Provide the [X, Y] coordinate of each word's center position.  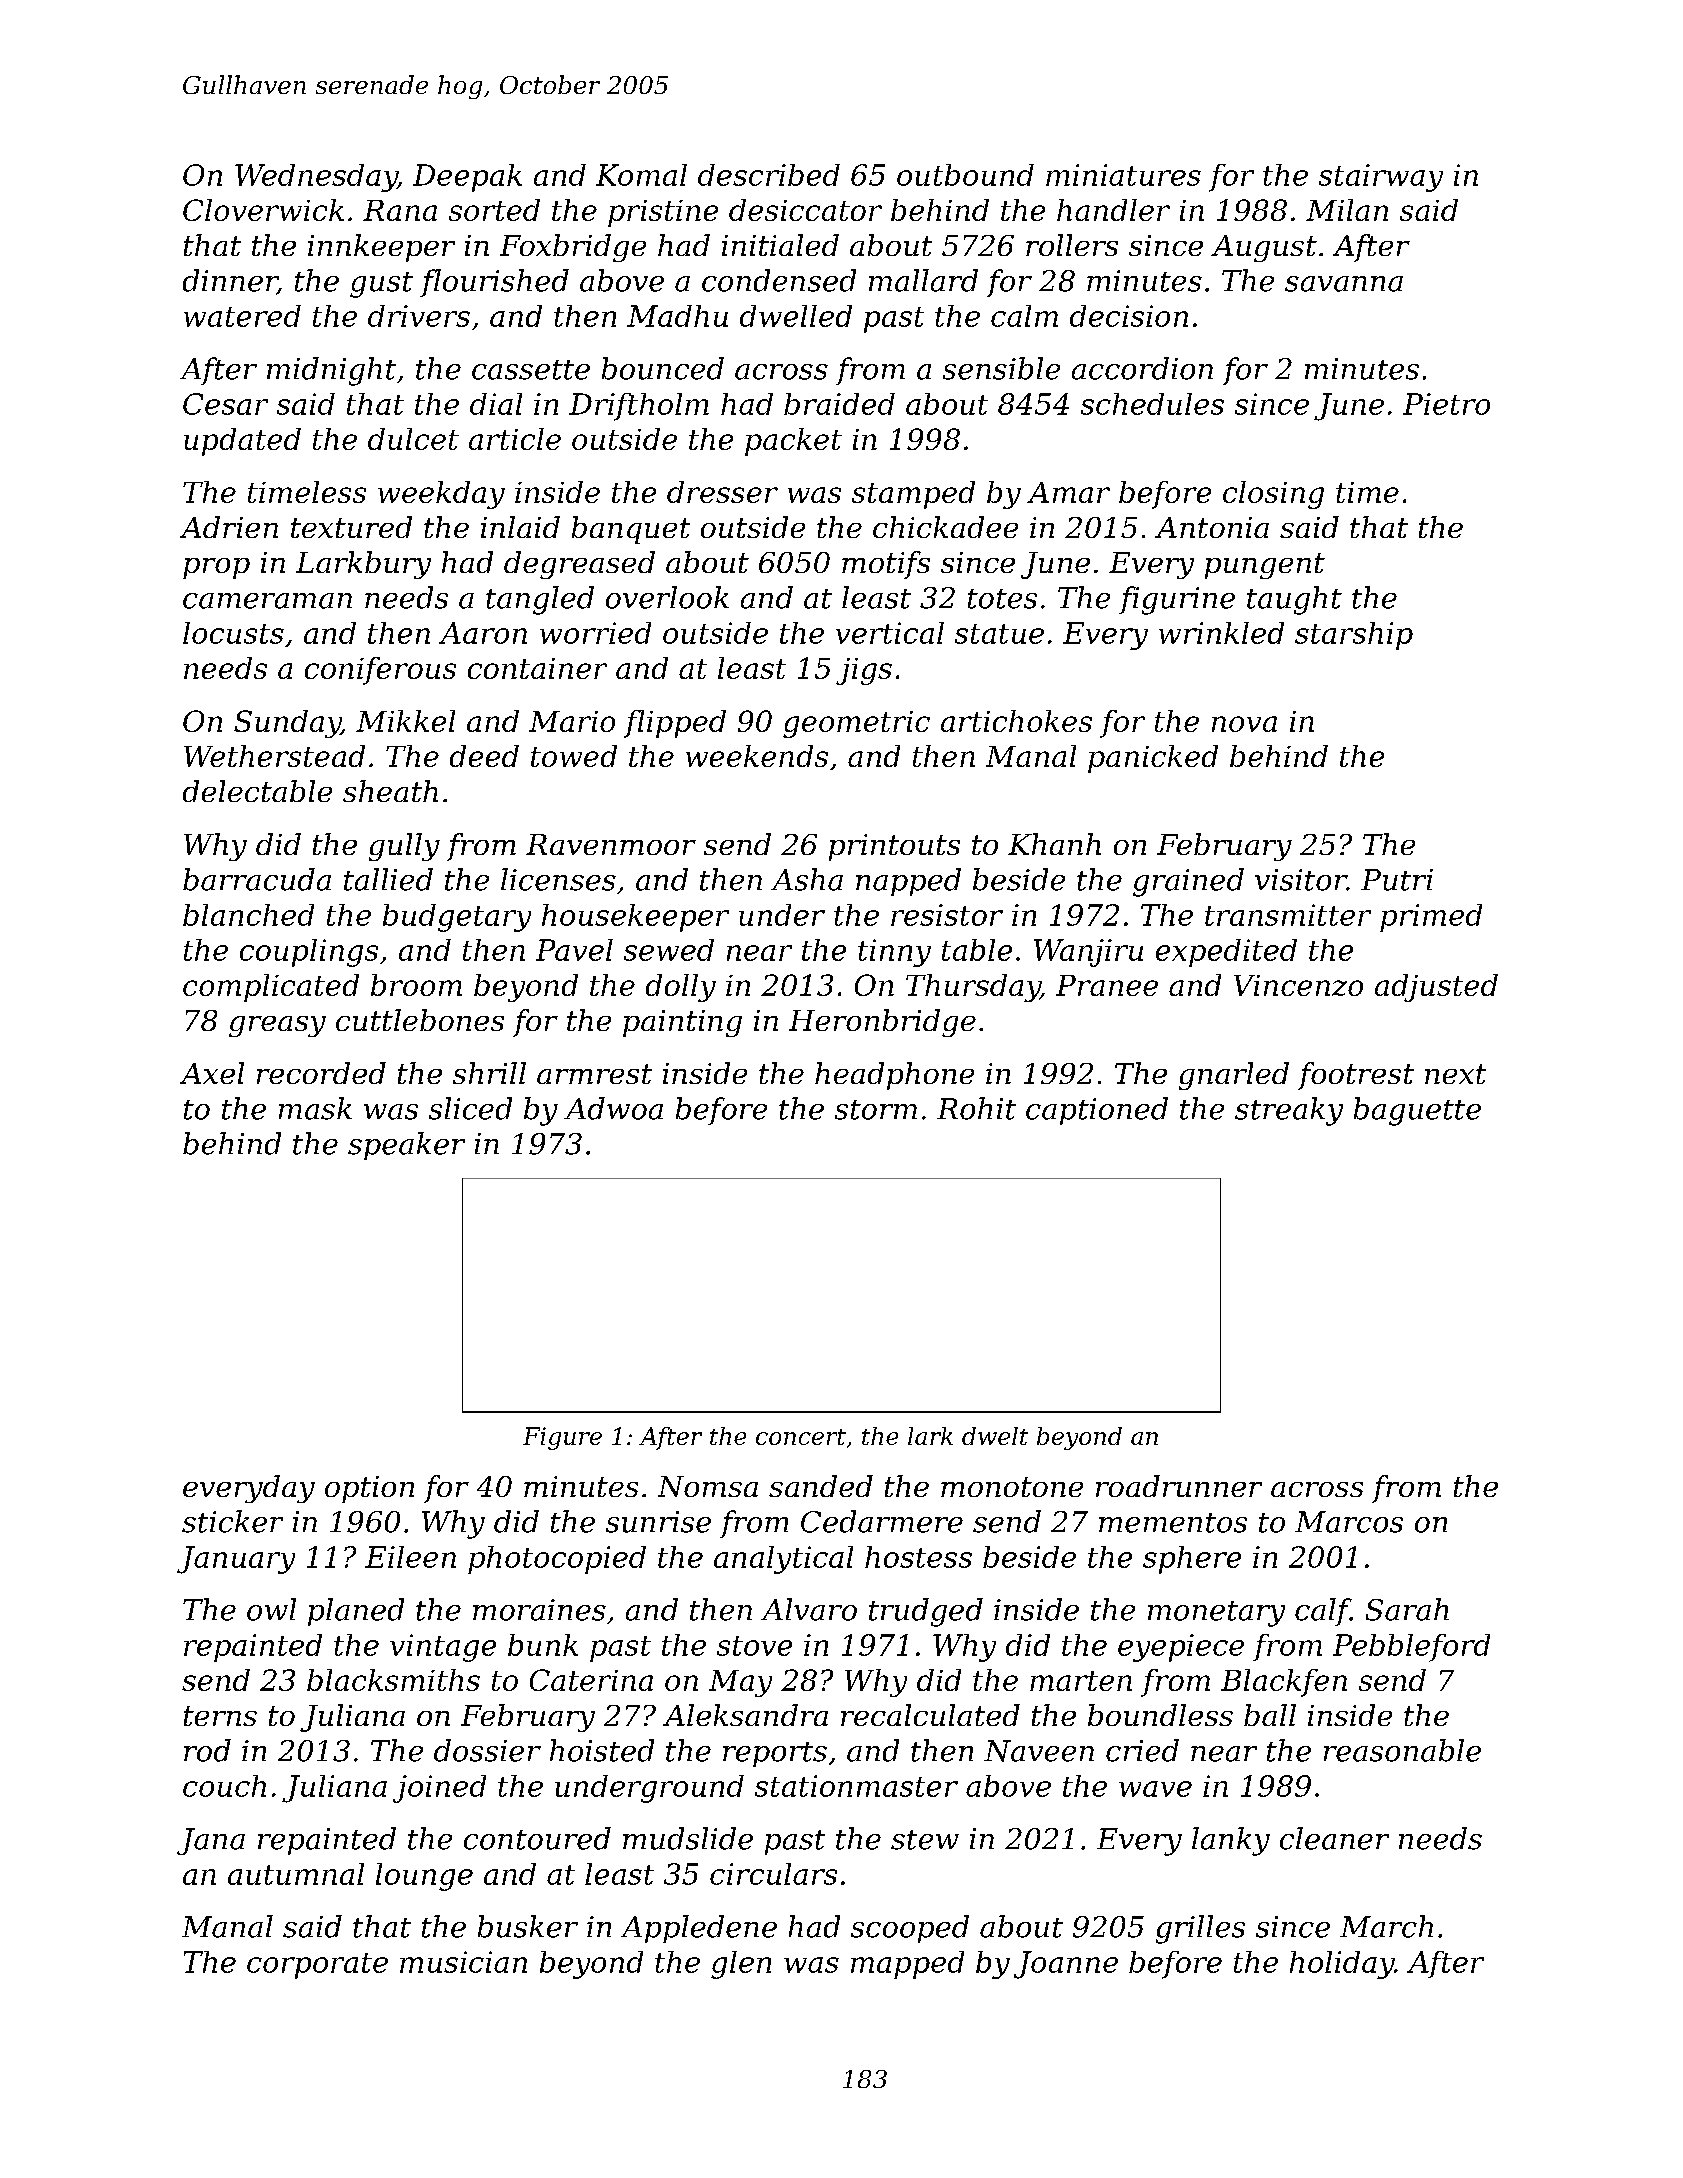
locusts [233, 633]
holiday [1342, 1965]
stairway [1381, 178]
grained [1188, 882]
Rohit [976, 1108]
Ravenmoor [611, 844]
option [369, 1489]
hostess [918, 1557]
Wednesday [316, 178]
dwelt [995, 1436]
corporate [317, 1966]
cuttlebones [420, 1020]
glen [741, 1965]
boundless [1160, 1715]
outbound [965, 175]
